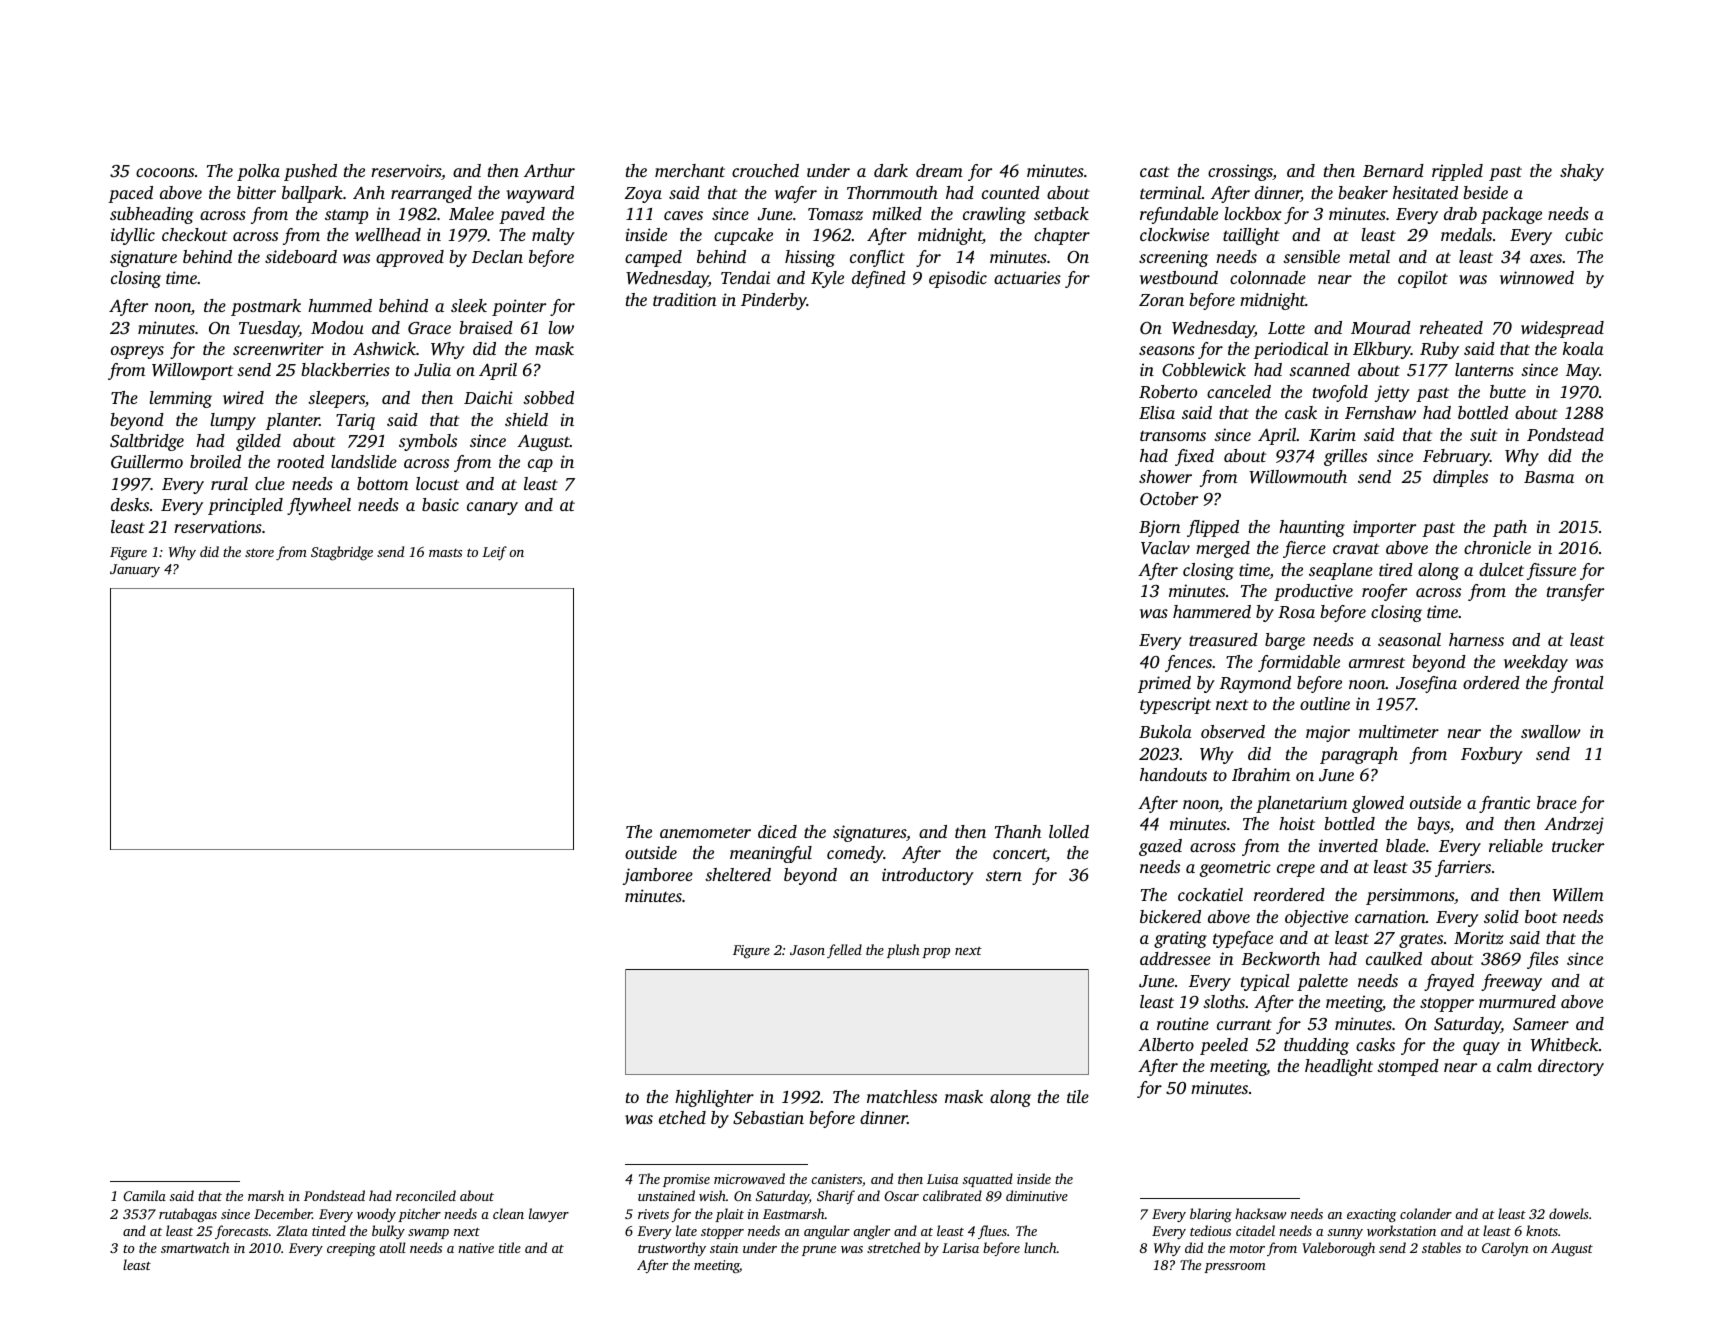 The image size is (1714, 1324). I want to click on shaky, so click(1582, 172).
